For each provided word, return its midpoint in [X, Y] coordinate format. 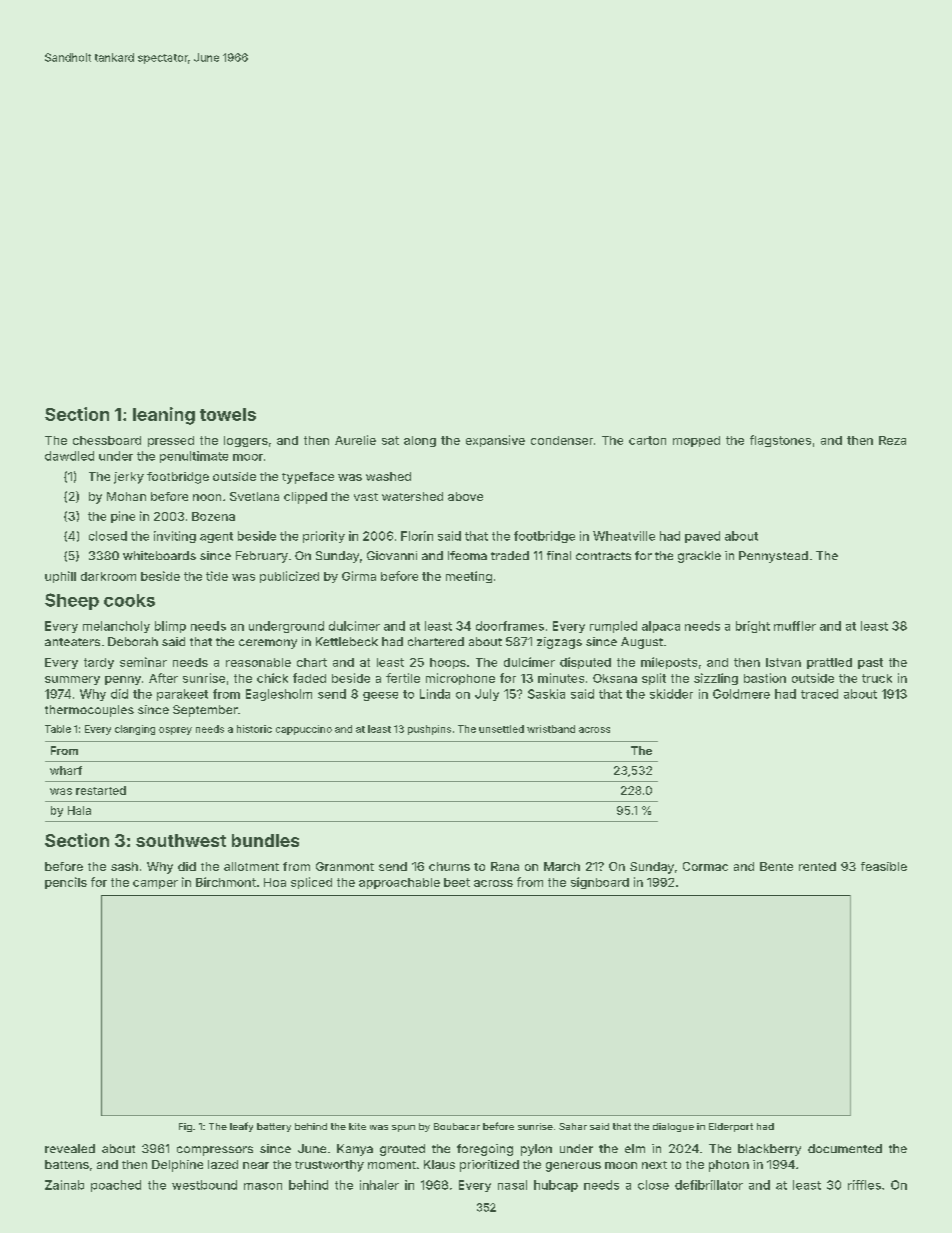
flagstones [780, 441]
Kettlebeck [347, 641]
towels [228, 414]
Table [58, 729]
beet [457, 882]
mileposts [669, 663]
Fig [185, 1127]
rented [817, 866]
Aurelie [355, 440]
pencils [66, 883]
